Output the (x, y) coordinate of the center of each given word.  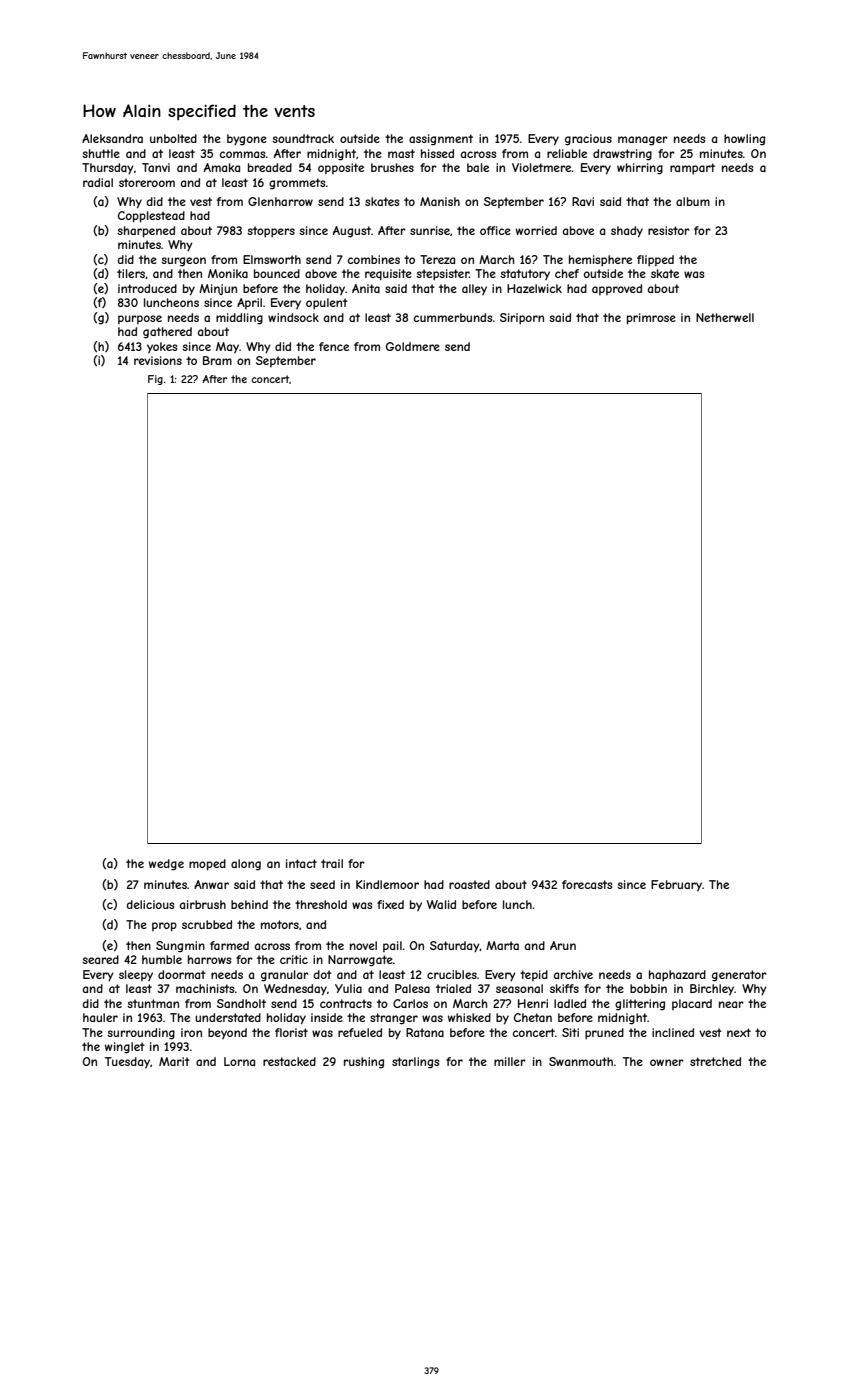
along (246, 865)
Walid (441, 904)
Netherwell (725, 317)
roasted (469, 884)
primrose (651, 319)
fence (334, 346)
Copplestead (151, 217)
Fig (155, 380)
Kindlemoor (387, 884)
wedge (166, 865)
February (676, 885)
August (352, 232)
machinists (205, 988)
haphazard (677, 975)
